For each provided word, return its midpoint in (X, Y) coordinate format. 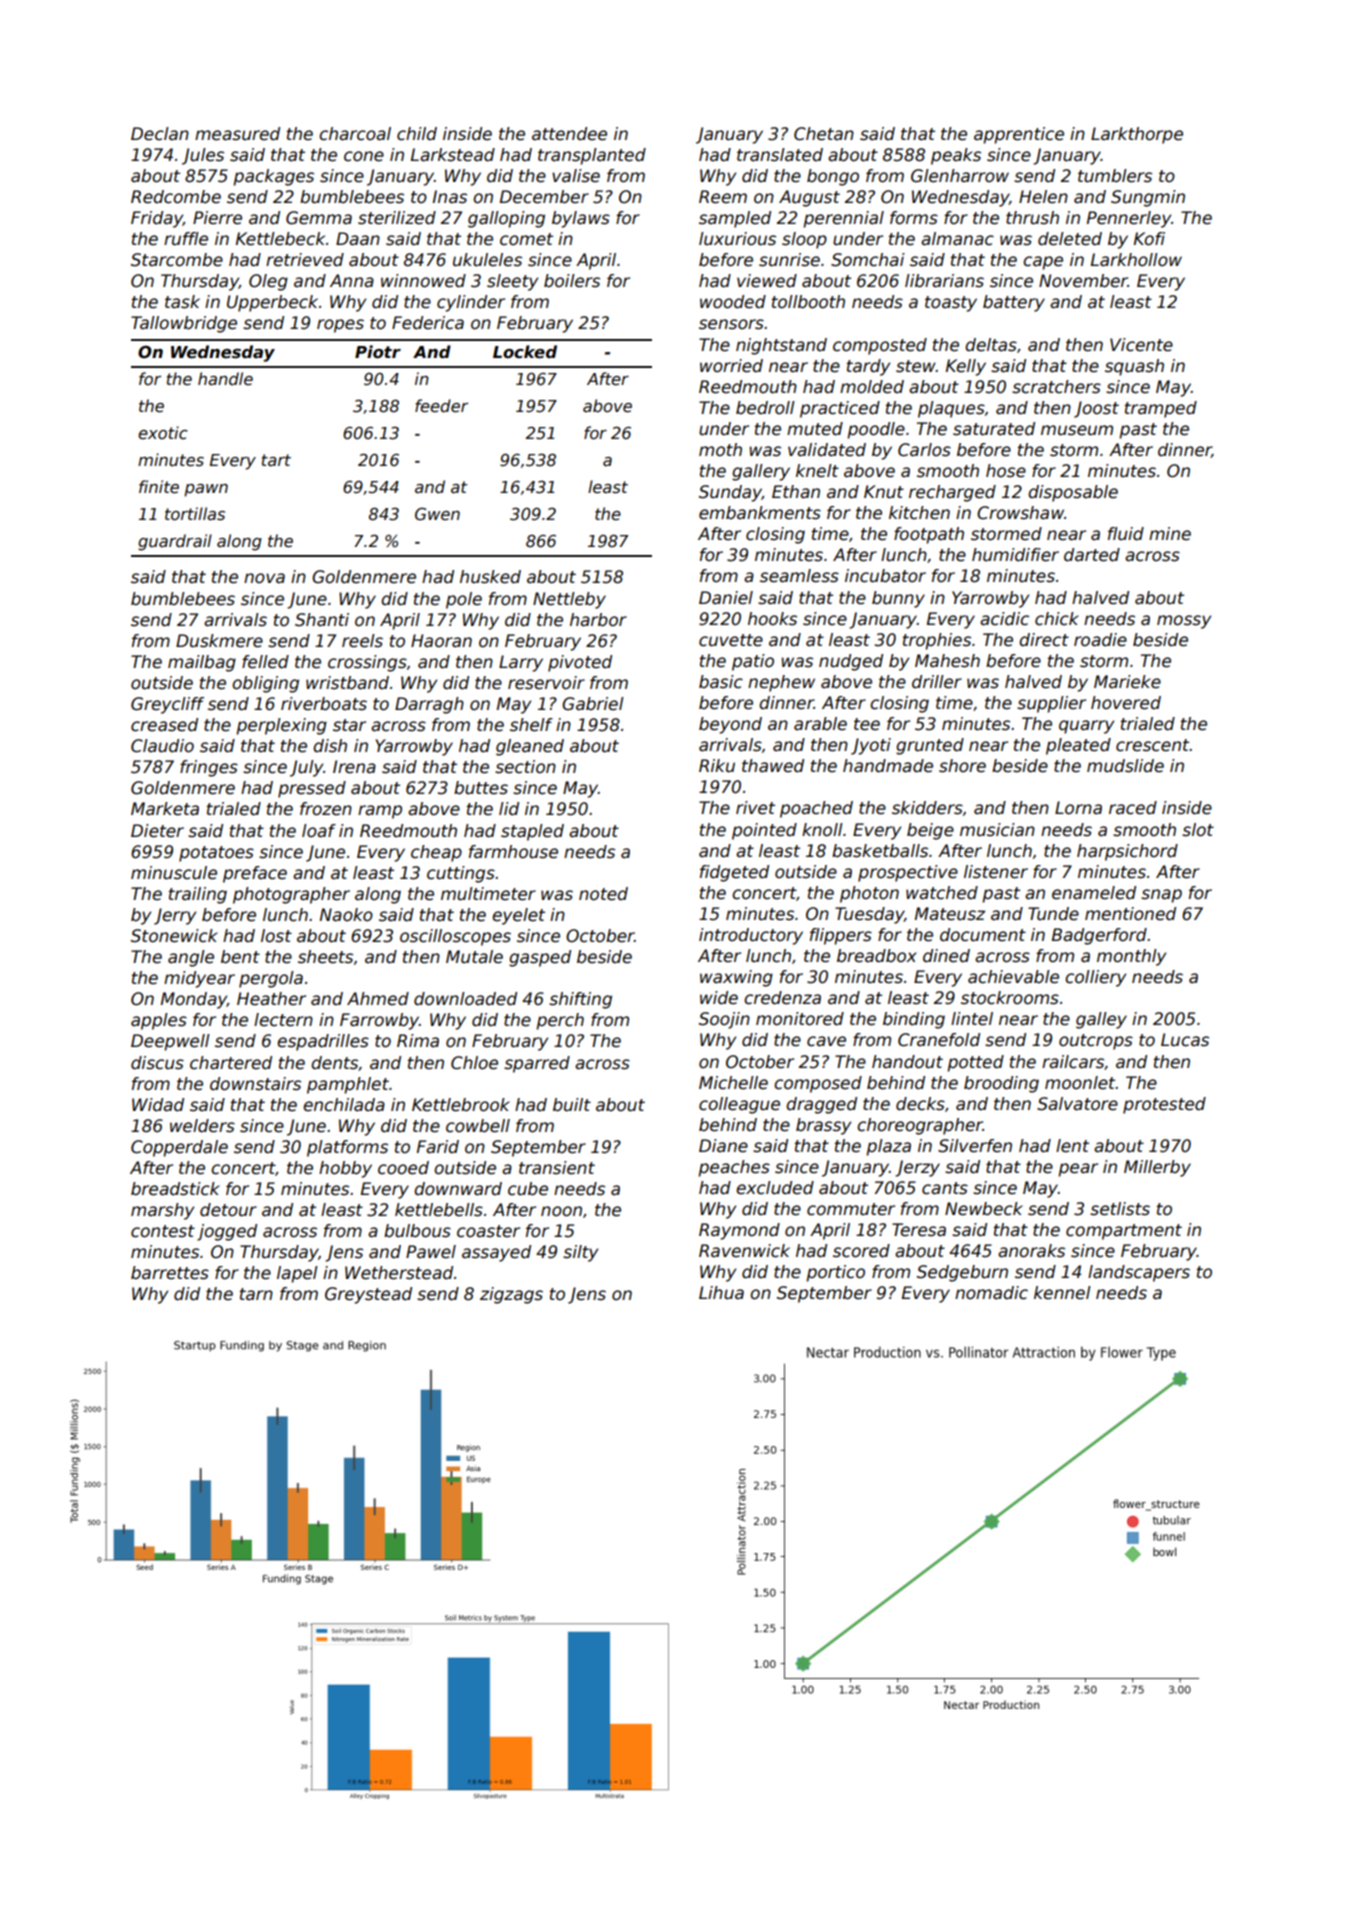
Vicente (1141, 345)
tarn (256, 1294)
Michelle (733, 1083)
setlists (1120, 1209)
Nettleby (569, 600)
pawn (206, 490)
